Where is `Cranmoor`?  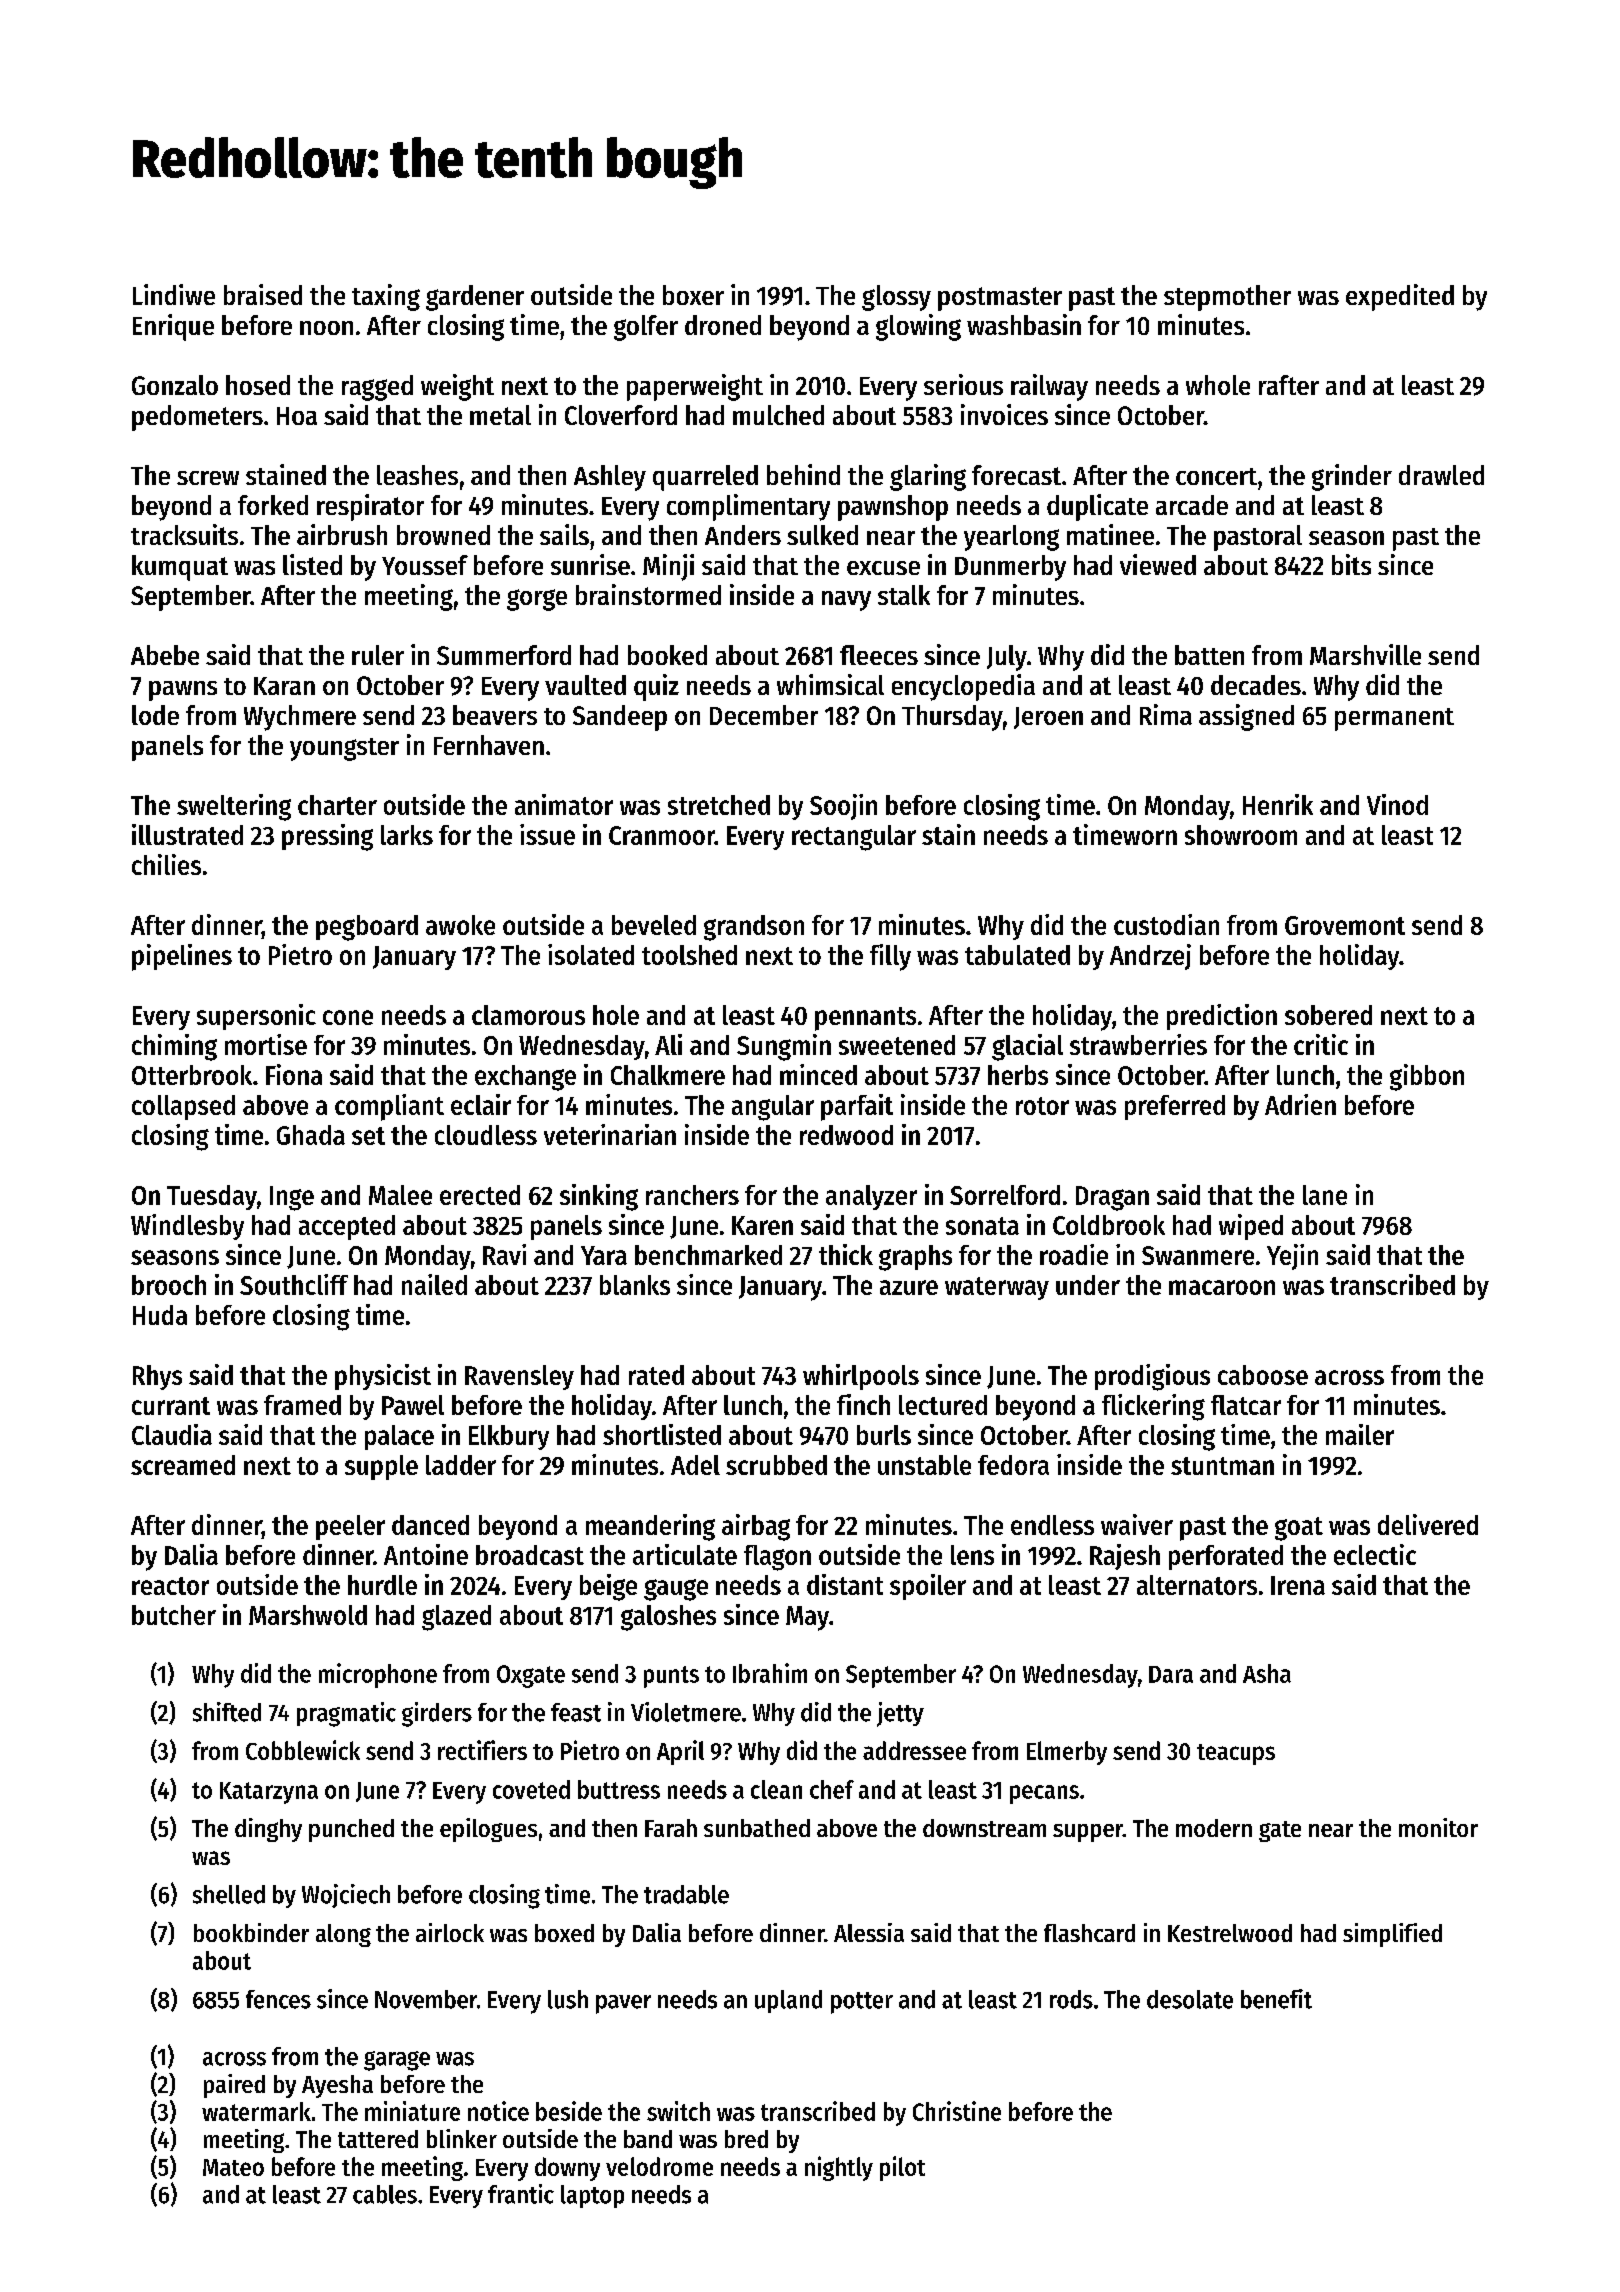
Cranmoor is located at coordinates (662, 835).
